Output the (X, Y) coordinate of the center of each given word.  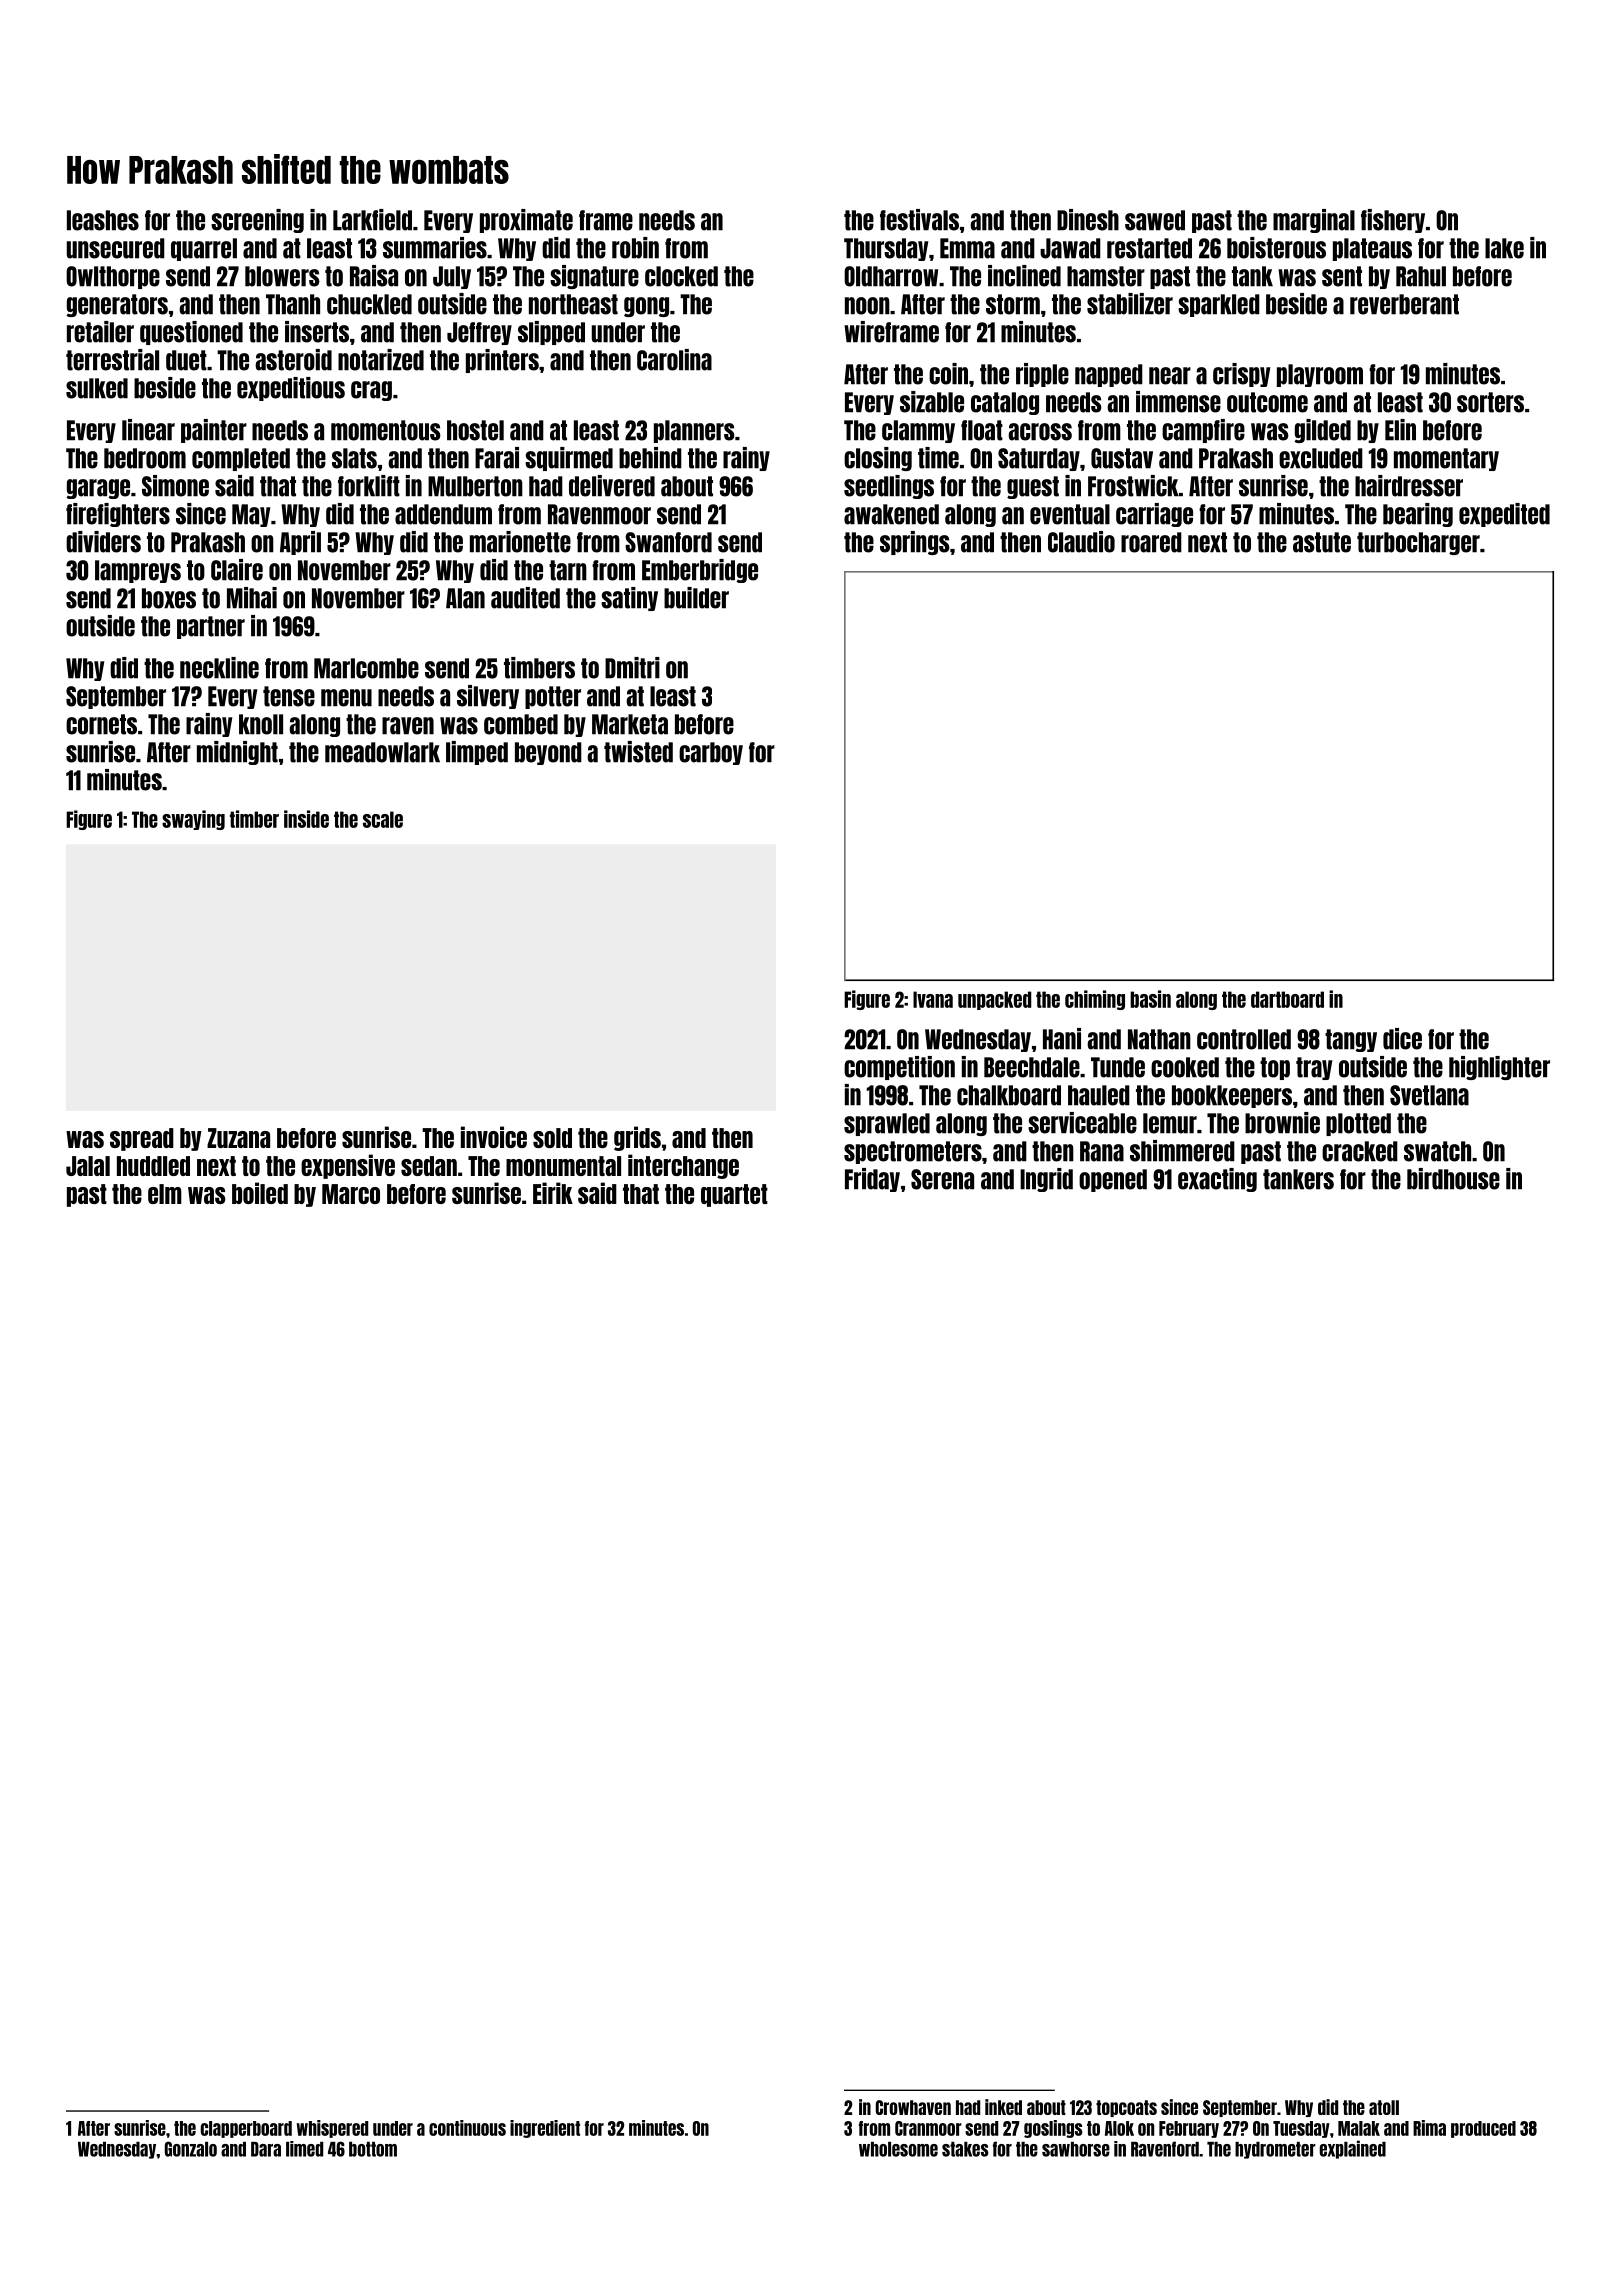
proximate (526, 221)
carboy (711, 753)
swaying (193, 820)
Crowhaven (913, 2107)
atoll (1384, 2107)
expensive (348, 1166)
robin (635, 248)
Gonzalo (191, 2149)
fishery (1393, 221)
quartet (734, 1195)
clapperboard (246, 2129)
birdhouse (1453, 1179)
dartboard (1287, 999)
